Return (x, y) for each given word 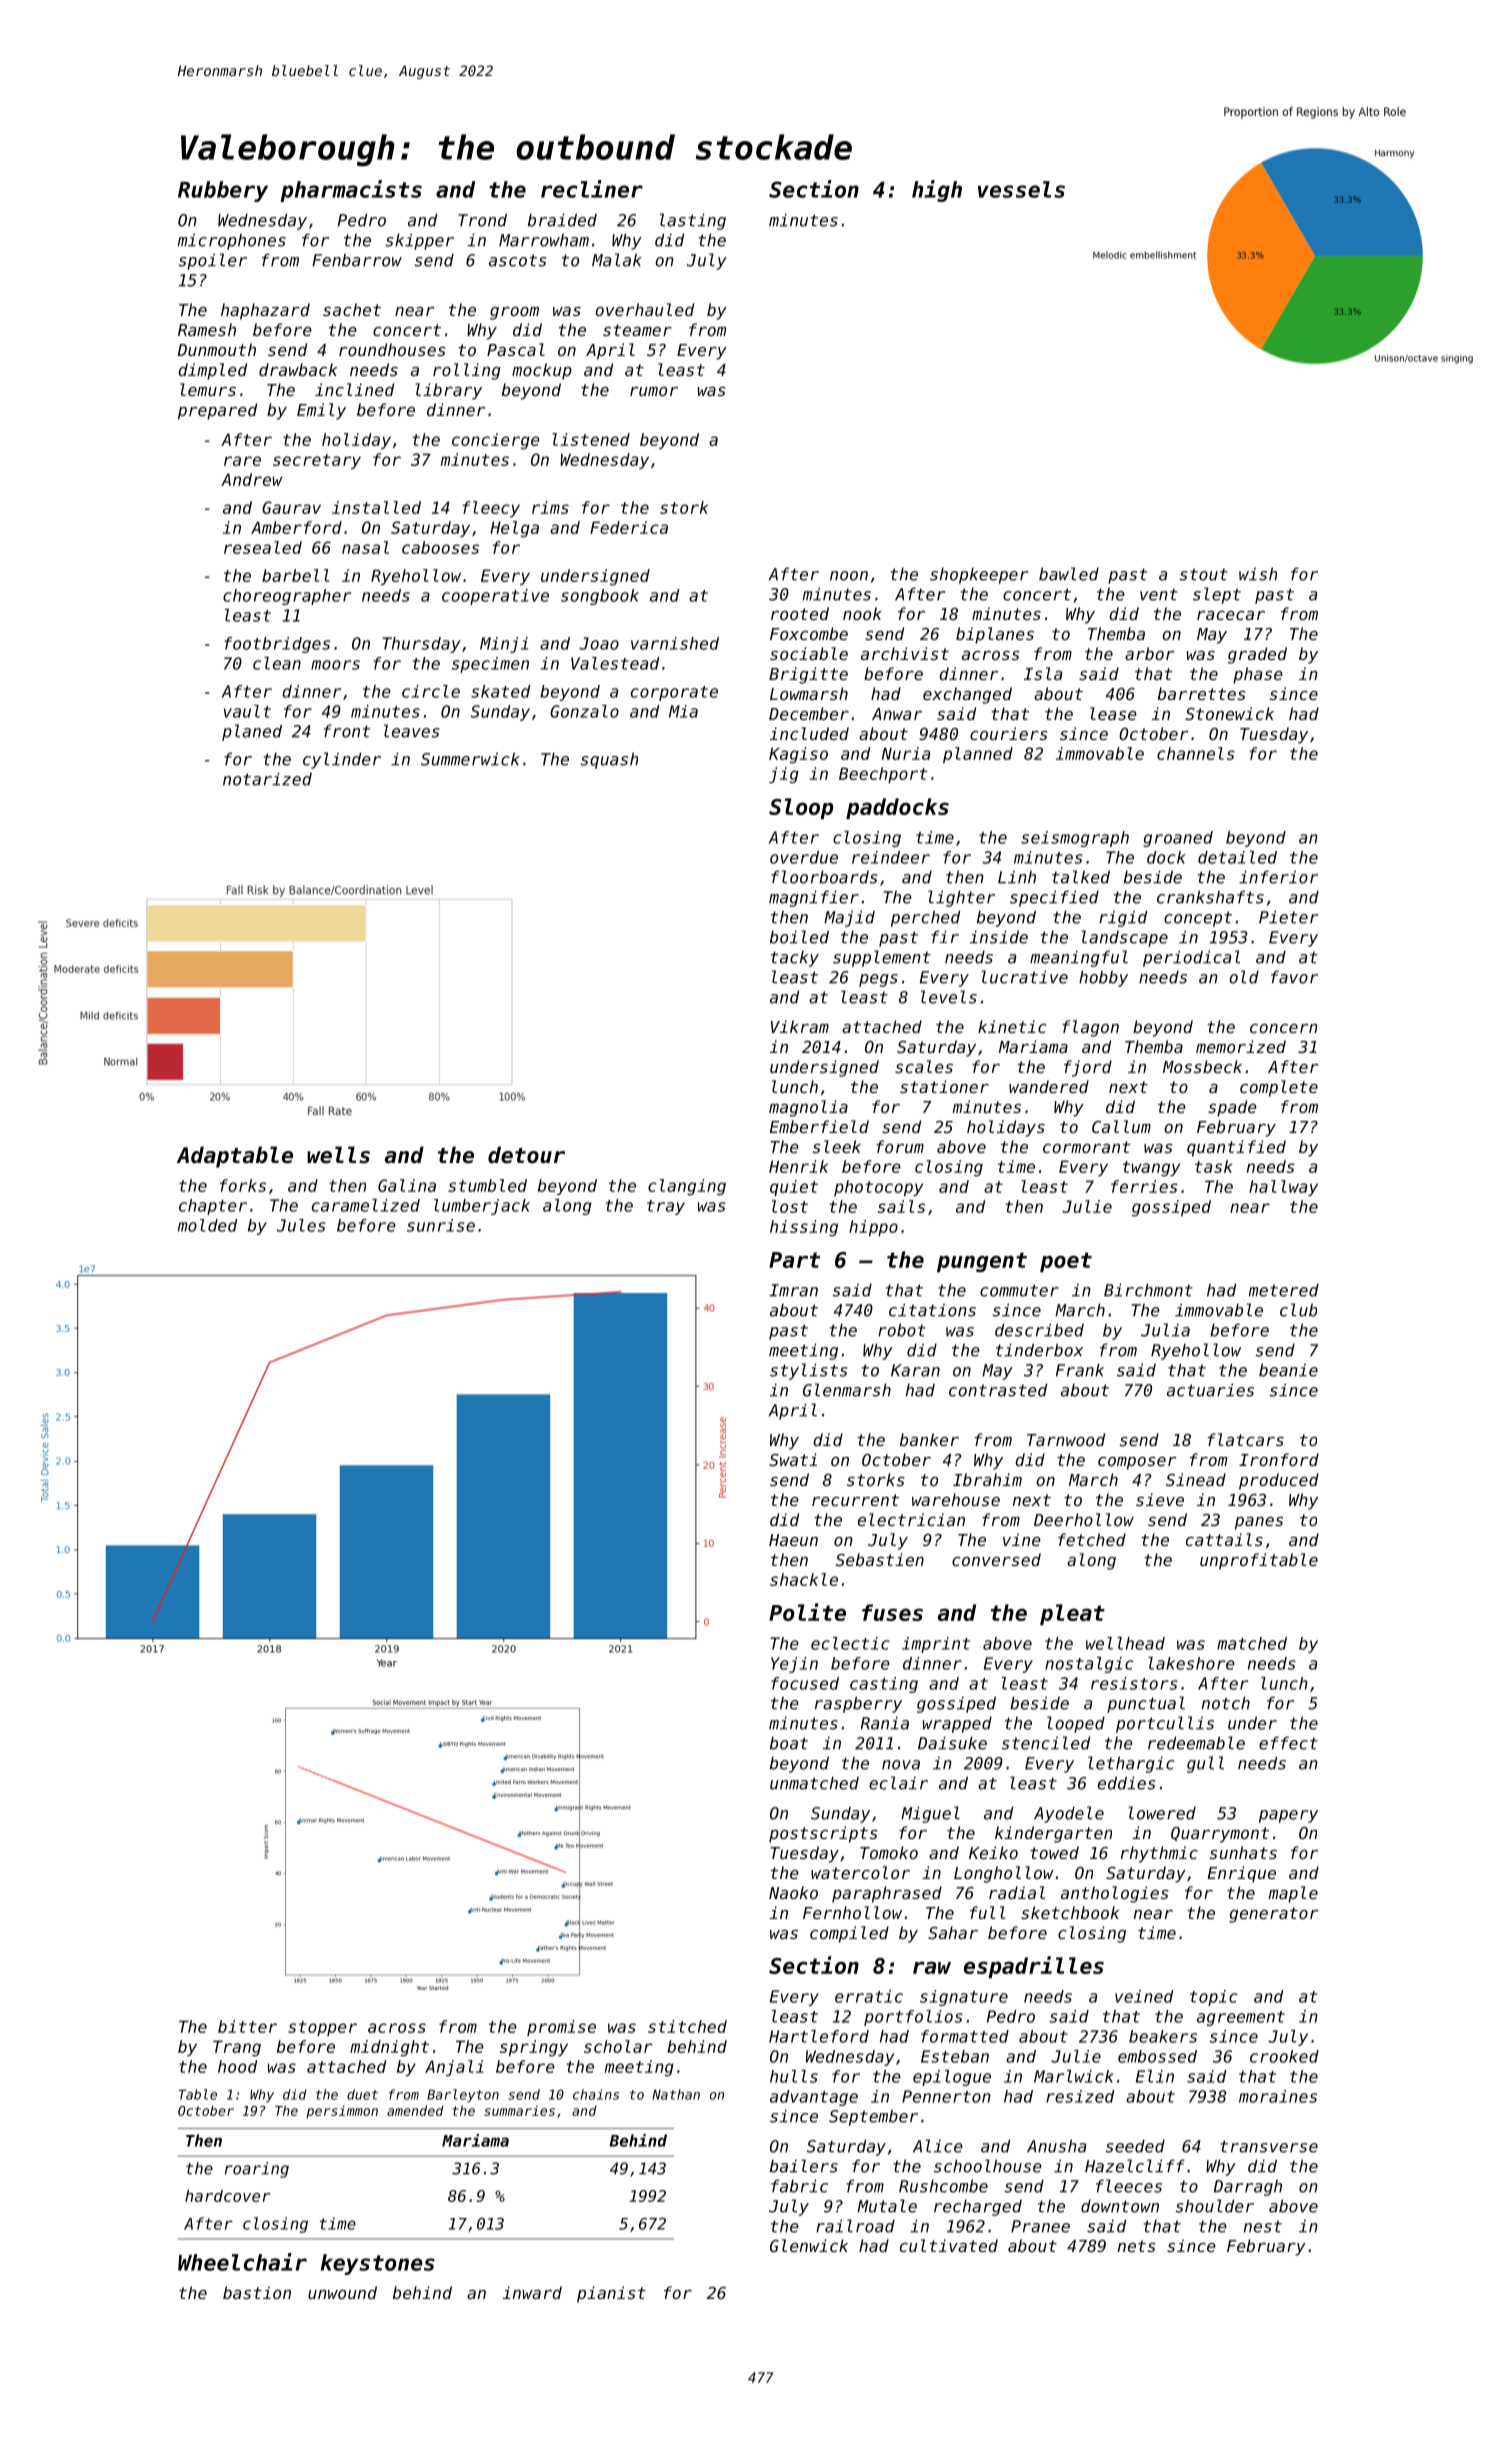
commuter (1019, 1290)
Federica (629, 527)
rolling (467, 371)
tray (666, 1207)
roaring (257, 2170)
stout (1204, 574)
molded (207, 1225)
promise (561, 2028)
